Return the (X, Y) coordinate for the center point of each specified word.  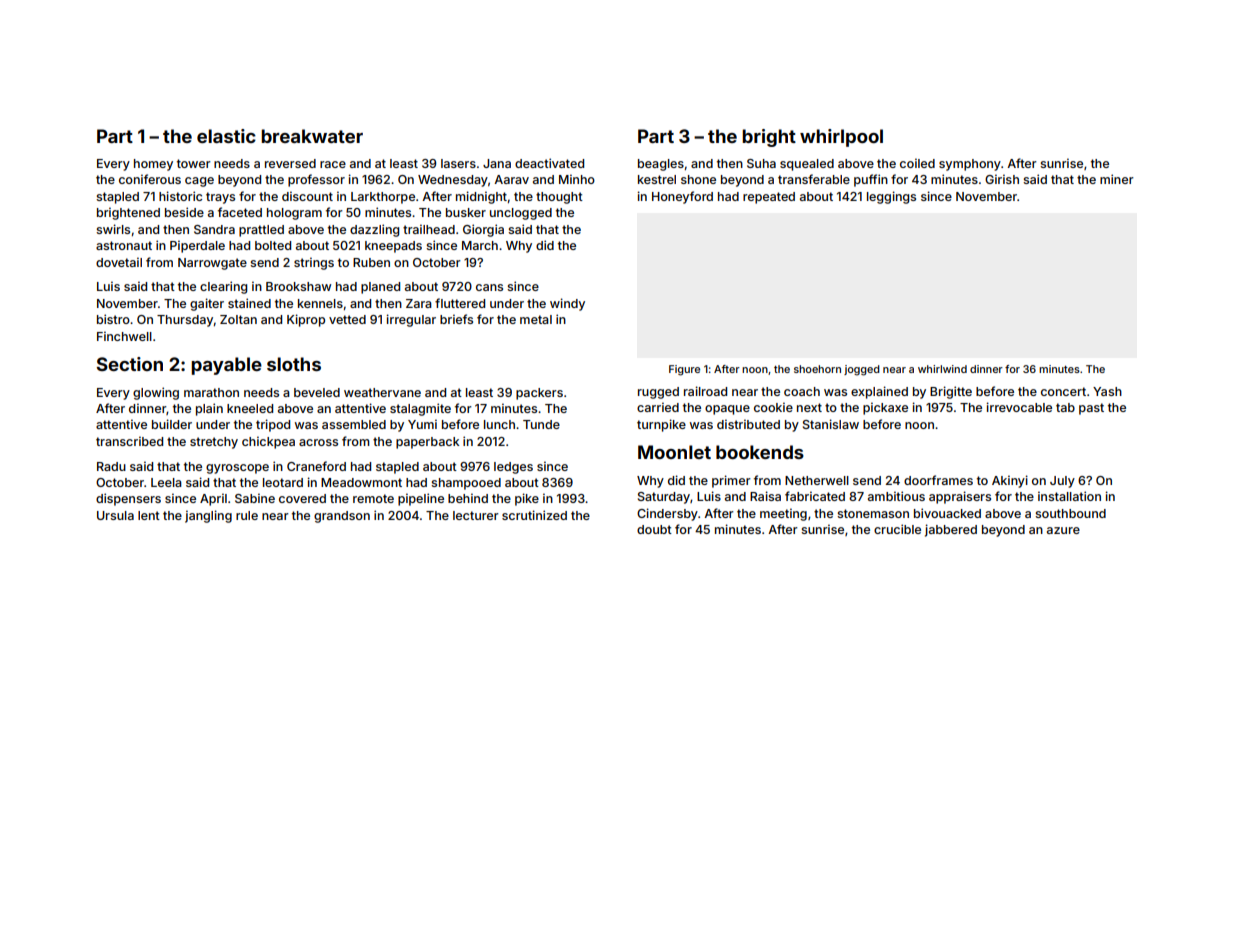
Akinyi (1010, 481)
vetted (347, 319)
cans (489, 287)
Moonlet (674, 452)
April (213, 499)
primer (731, 481)
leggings (891, 197)
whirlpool (841, 138)
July (1062, 482)
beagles (661, 165)
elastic (226, 136)
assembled (354, 424)
